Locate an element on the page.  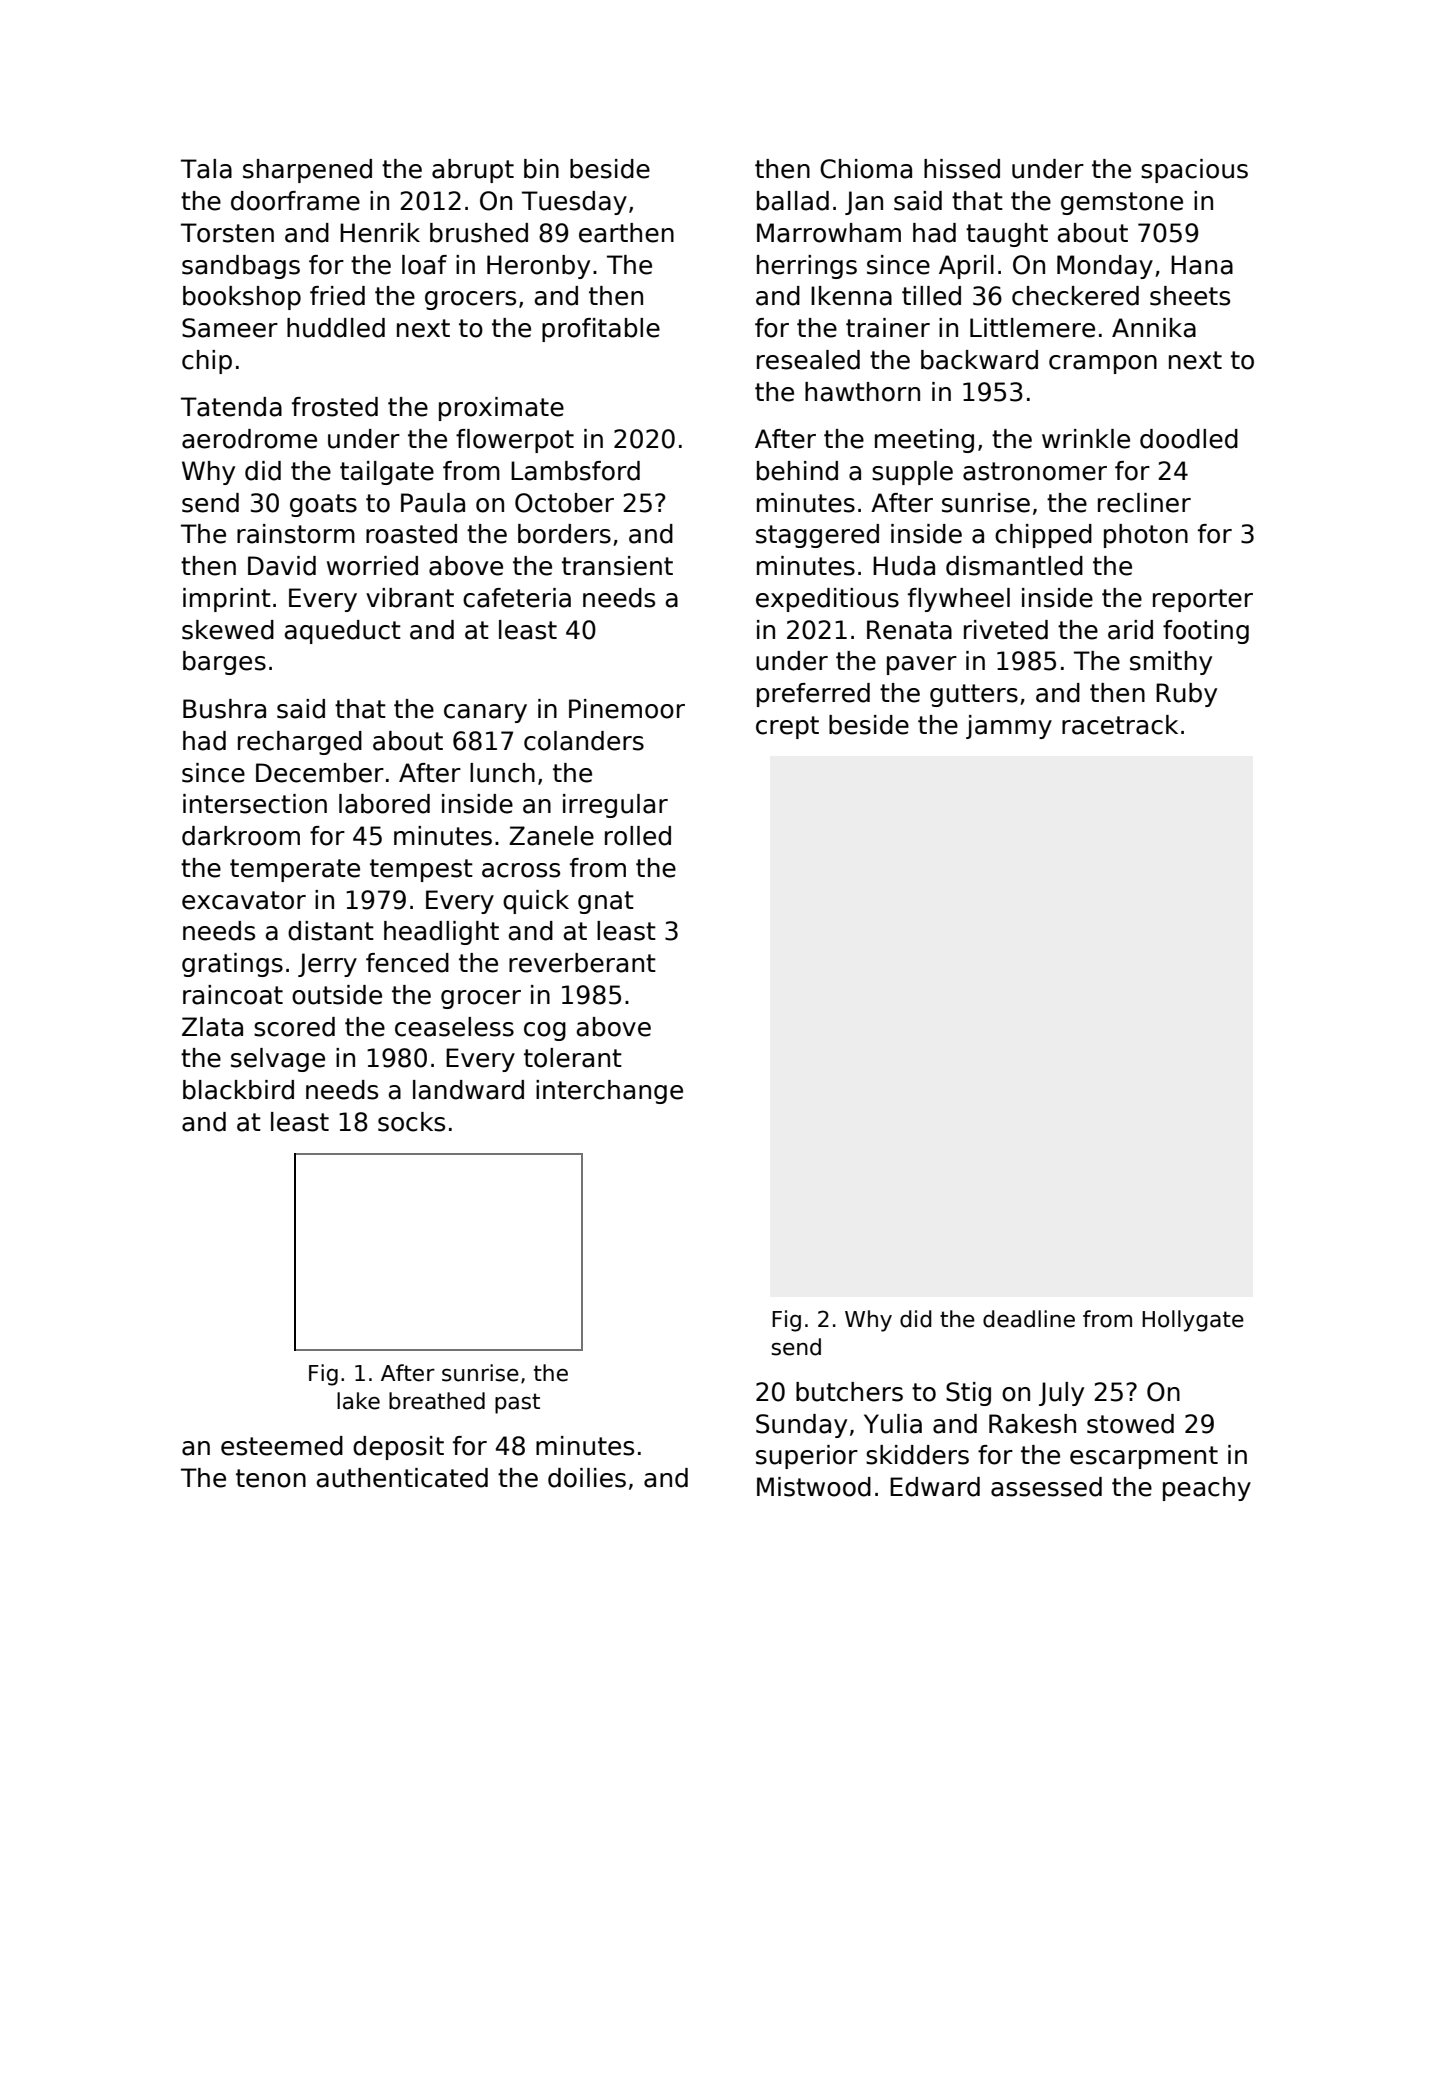
spacious is located at coordinates (1194, 171).
